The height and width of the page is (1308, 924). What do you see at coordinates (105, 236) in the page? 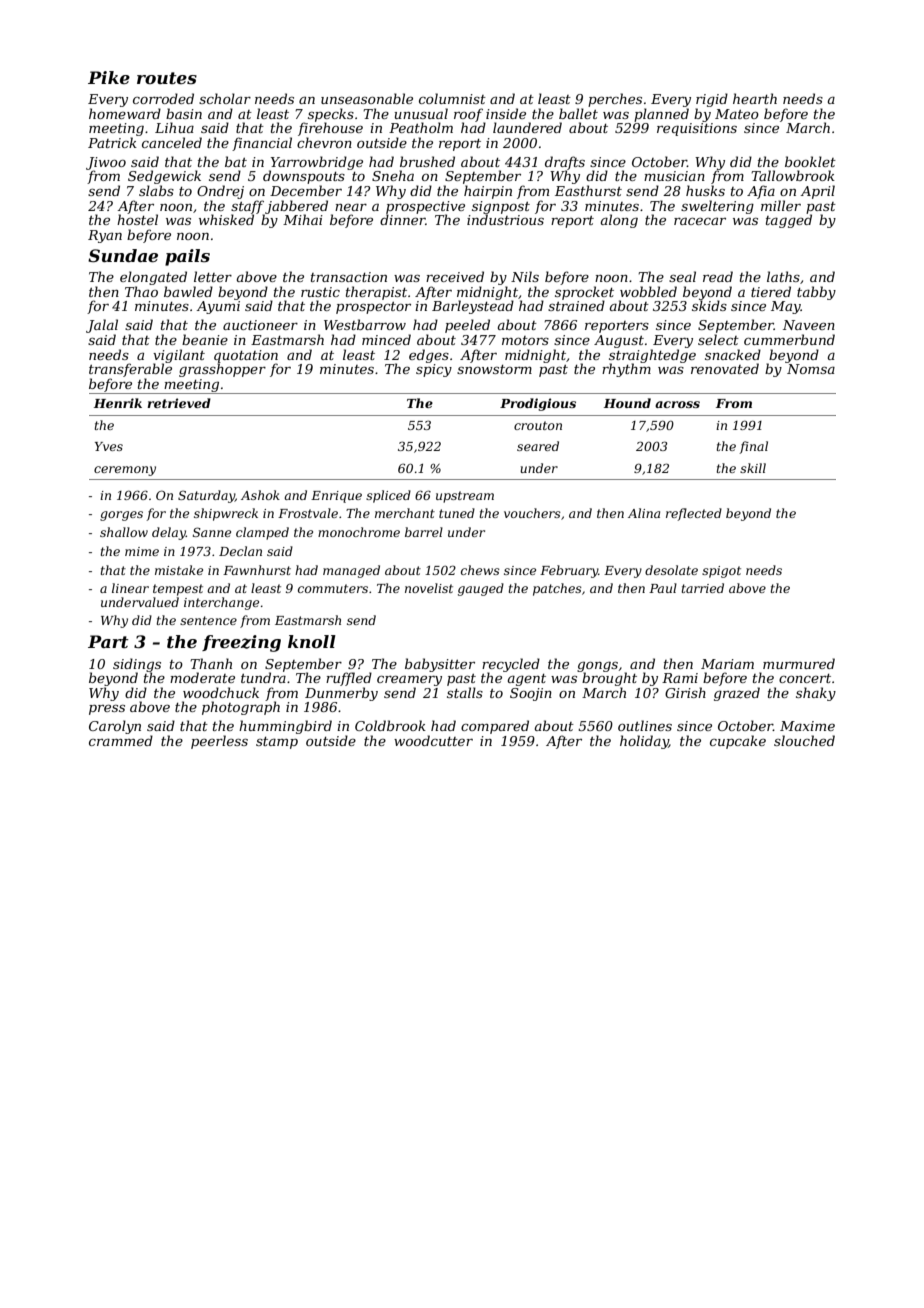
I see `Ryan` at bounding box center [105, 236].
